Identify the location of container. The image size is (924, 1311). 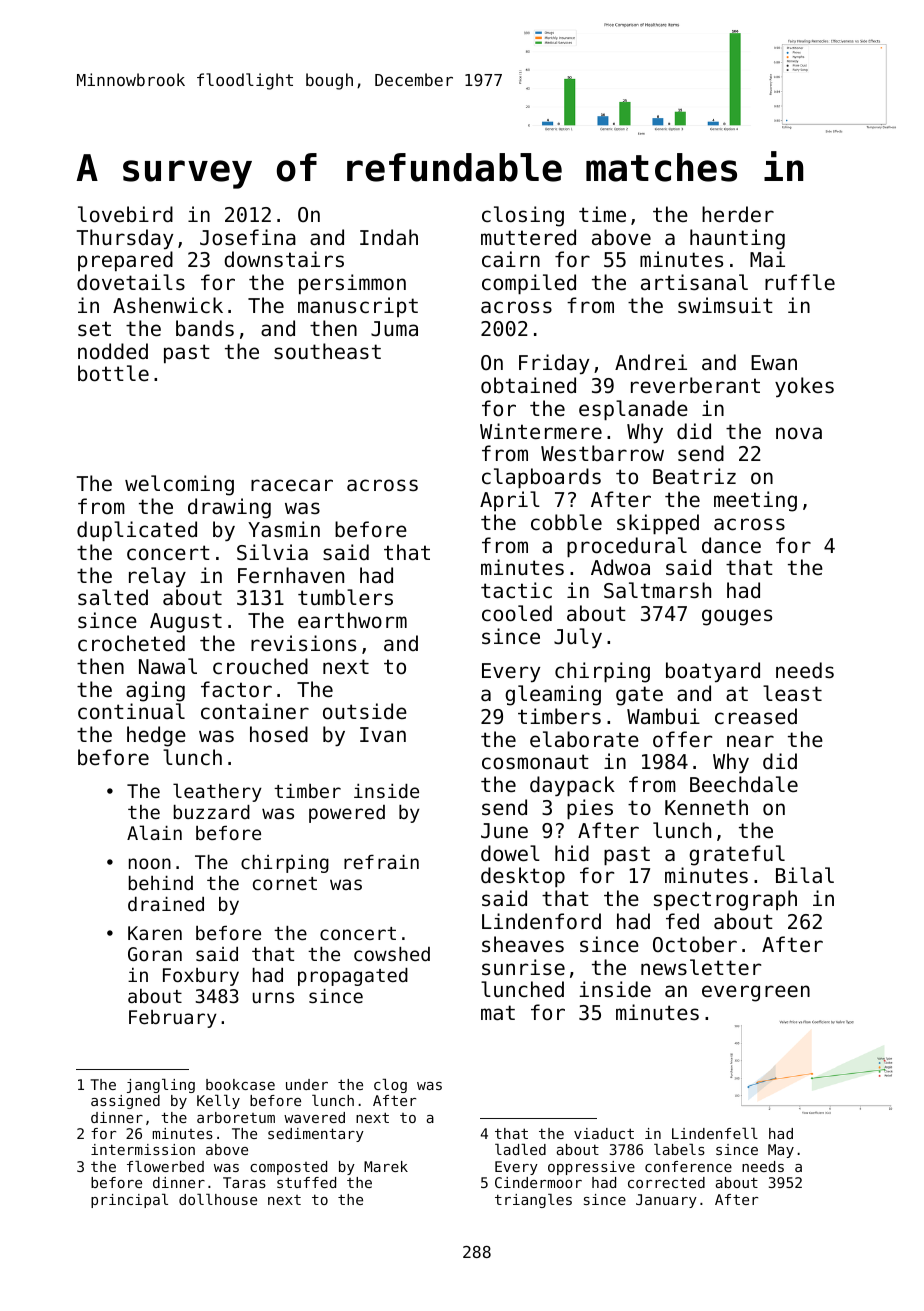
(255, 711).
